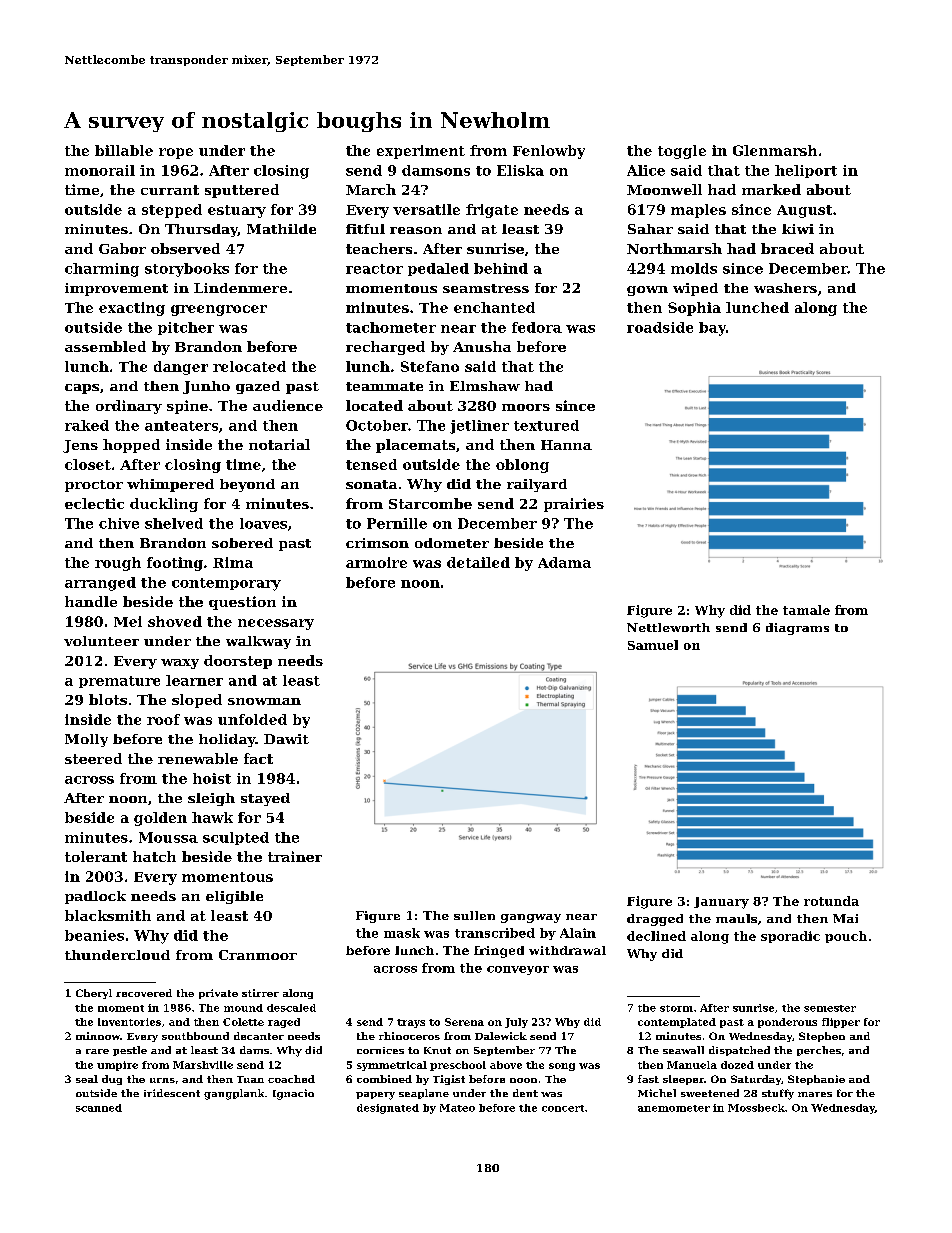  I want to click on Mossbeck, so click(756, 1108).
